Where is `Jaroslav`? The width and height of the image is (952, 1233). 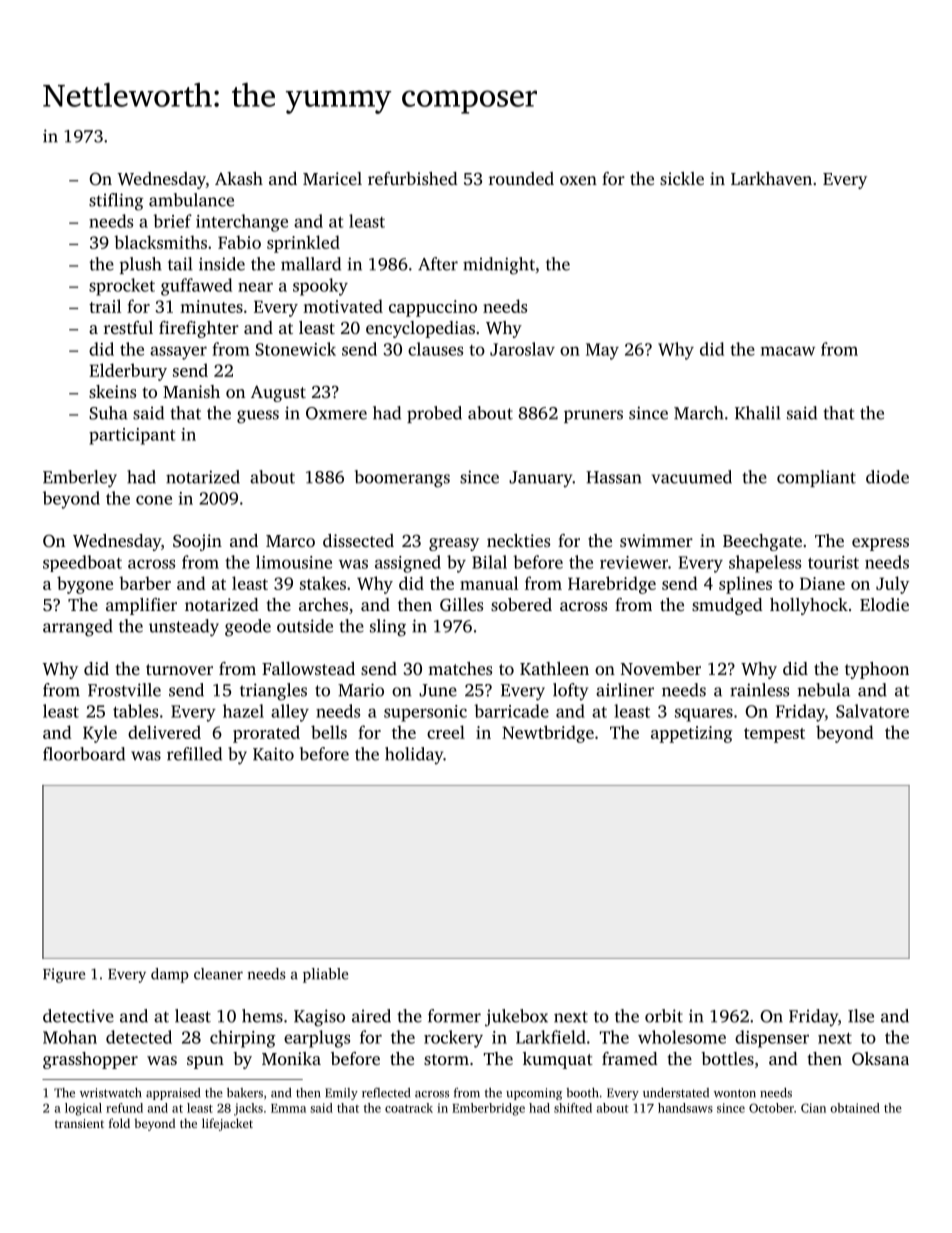 Jaroslav is located at coordinates (522, 349).
